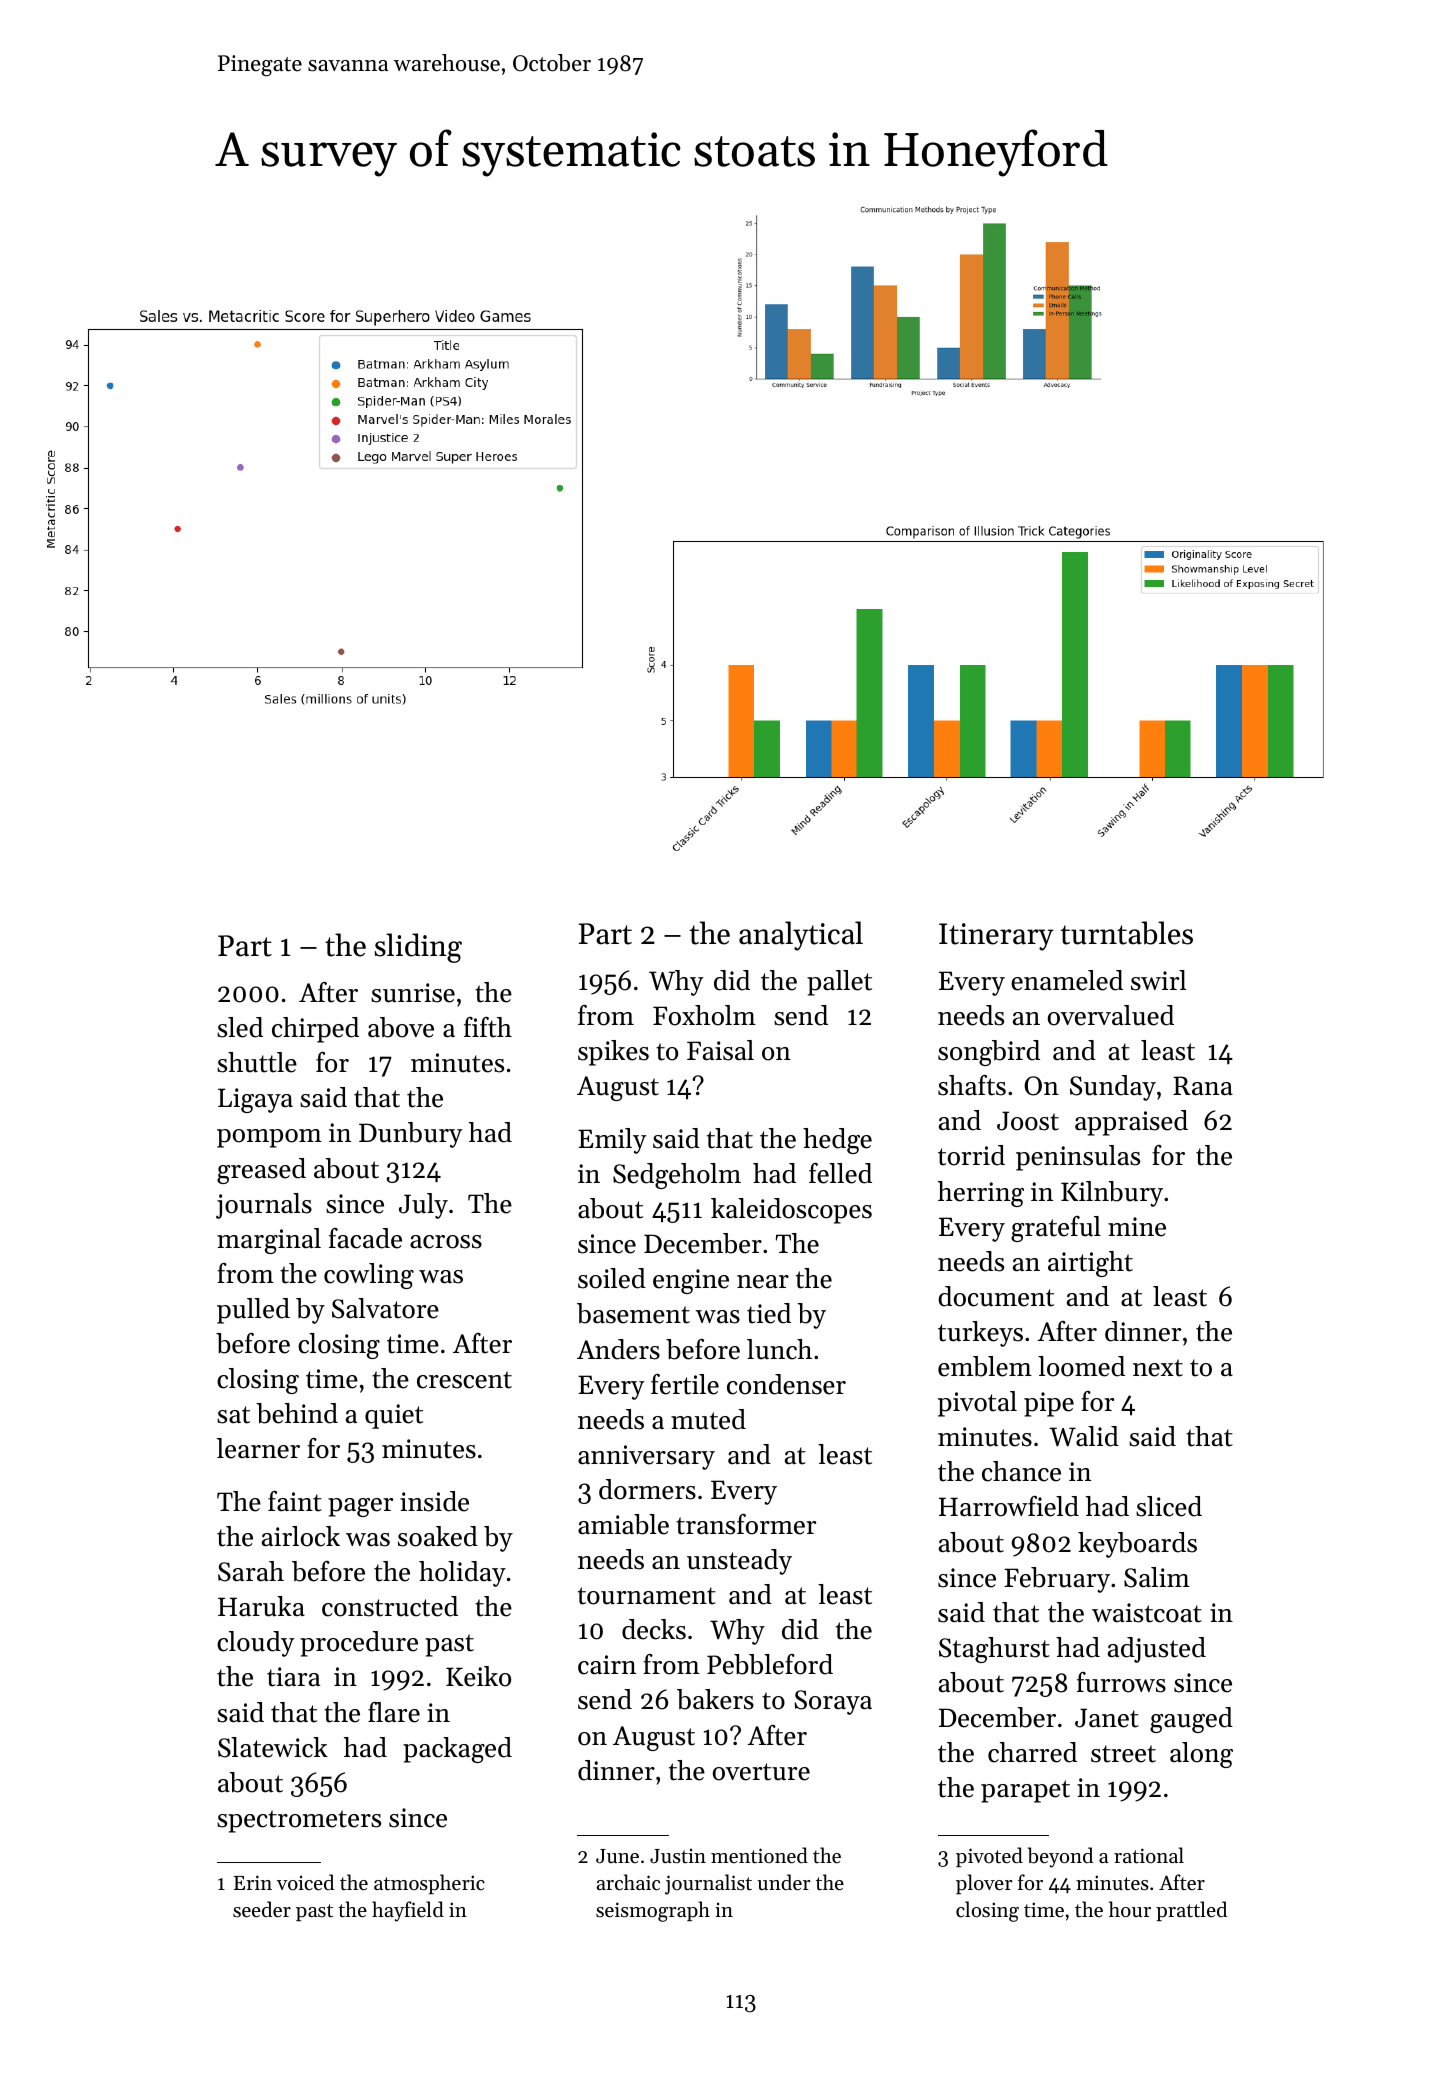  I want to click on sliding, so click(418, 948).
